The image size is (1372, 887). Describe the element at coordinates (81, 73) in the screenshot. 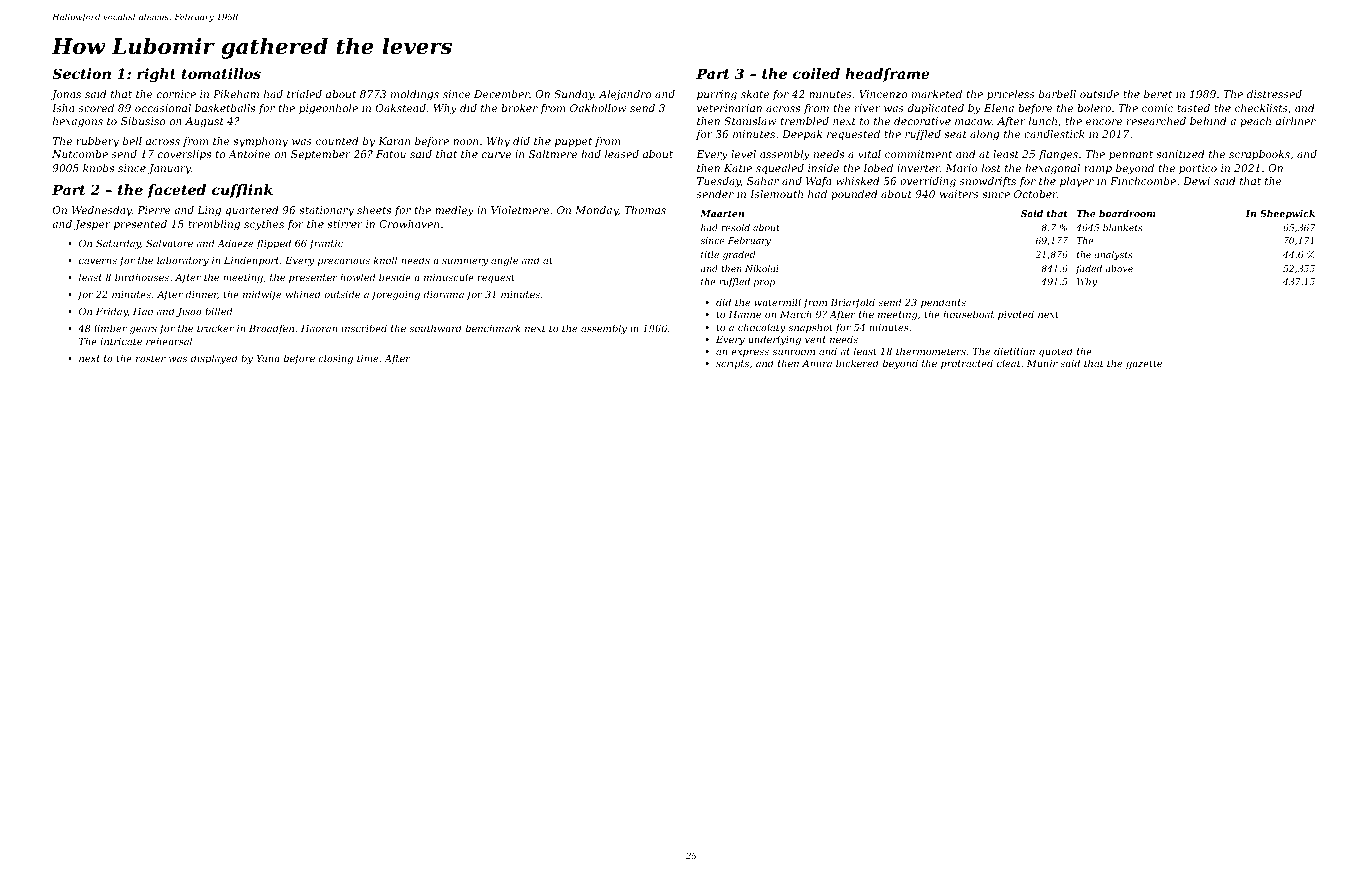

I see `Section` at that location.
